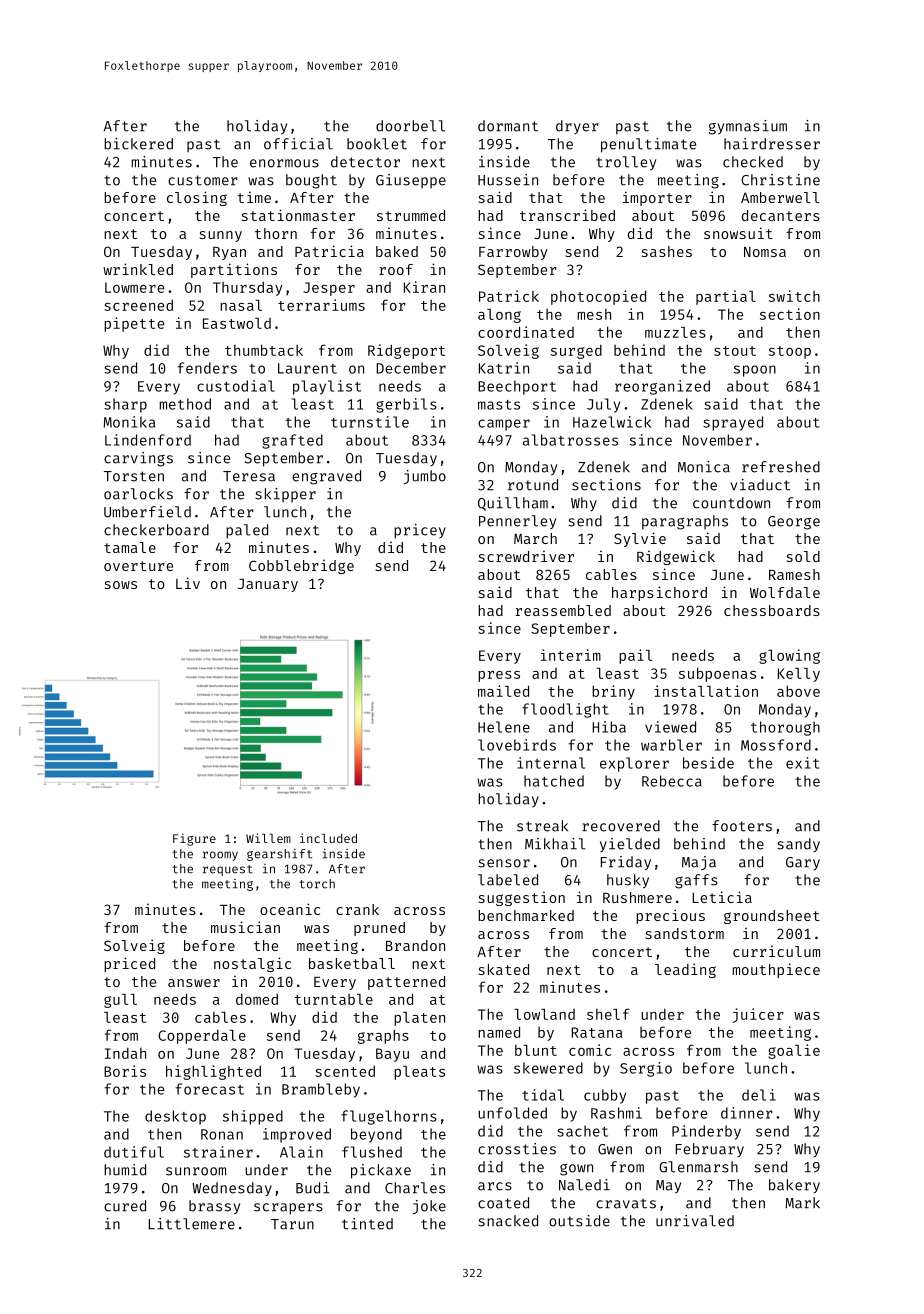 The height and width of the screenshot is (1314, 924). I want to click on tinted, so click(367, 1224).
